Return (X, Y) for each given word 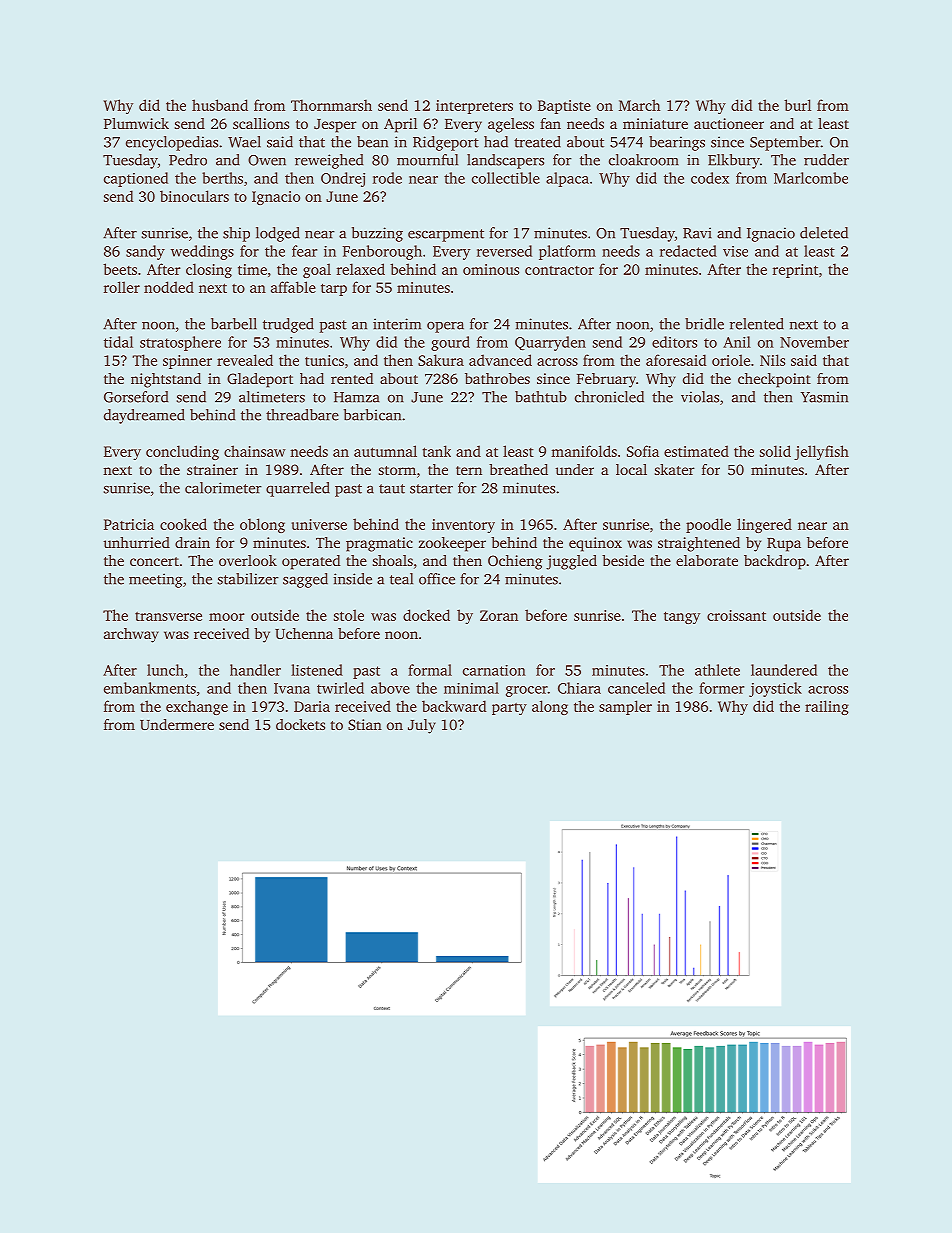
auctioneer (729, 123)
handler (255, 670)
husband (220, 105)
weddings (202, 252)
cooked (183, 524)
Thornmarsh (331, 105)
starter (431, 489)
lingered (764, 525)
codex (710, 178)
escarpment (446, 235)
